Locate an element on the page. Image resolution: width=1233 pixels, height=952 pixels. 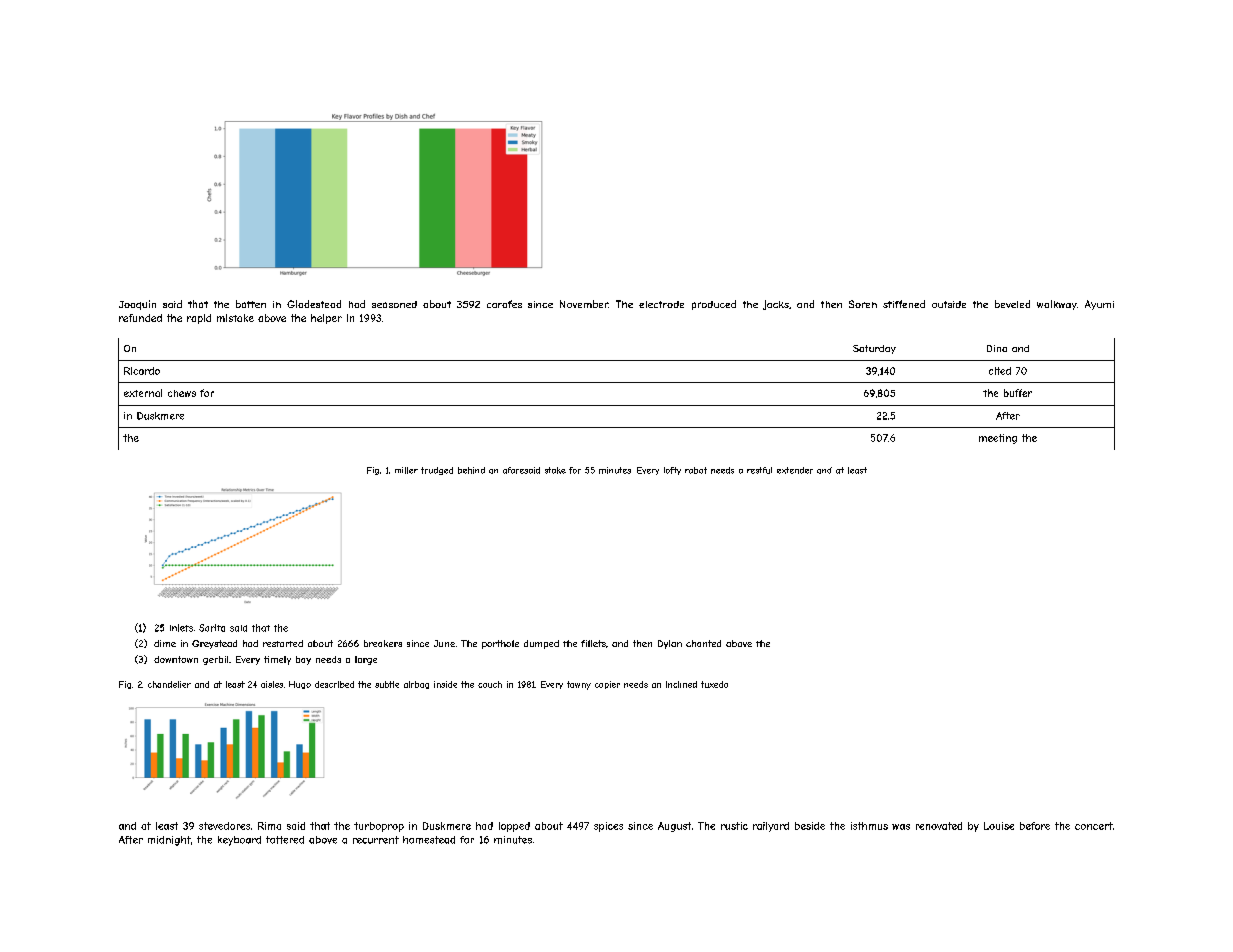
fillets is located at coordinates (593, 643).
